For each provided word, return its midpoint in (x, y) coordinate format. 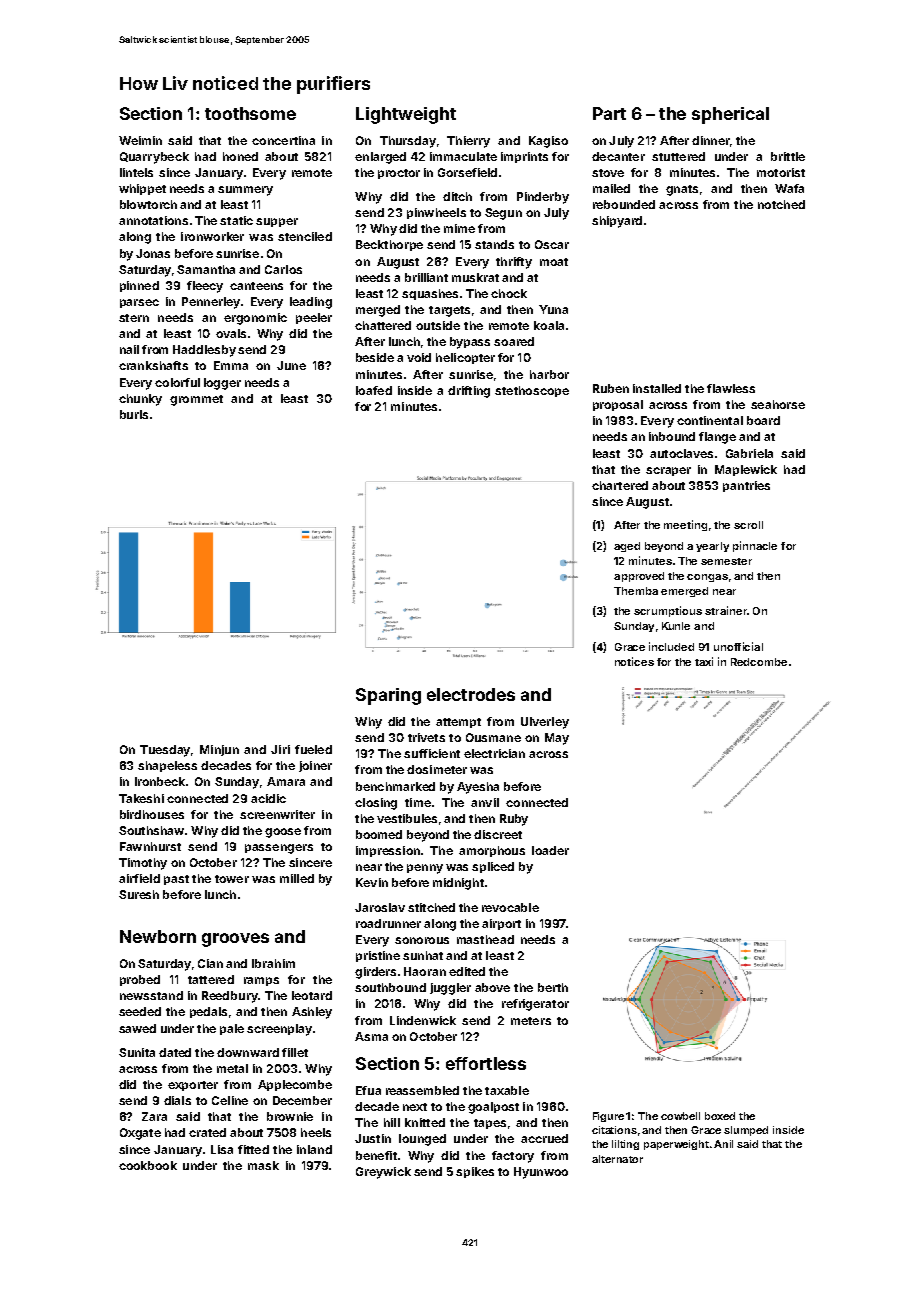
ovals (231, 333)
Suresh (139, 894)
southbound (390, 987)
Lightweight (406, 115)
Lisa (222, 1149)
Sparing (388, 696)
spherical (730, 115)
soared (514, 341)
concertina (283, 140)
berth (553, 987)
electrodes (471, 694)
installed (657, 388)
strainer (726, 610)
